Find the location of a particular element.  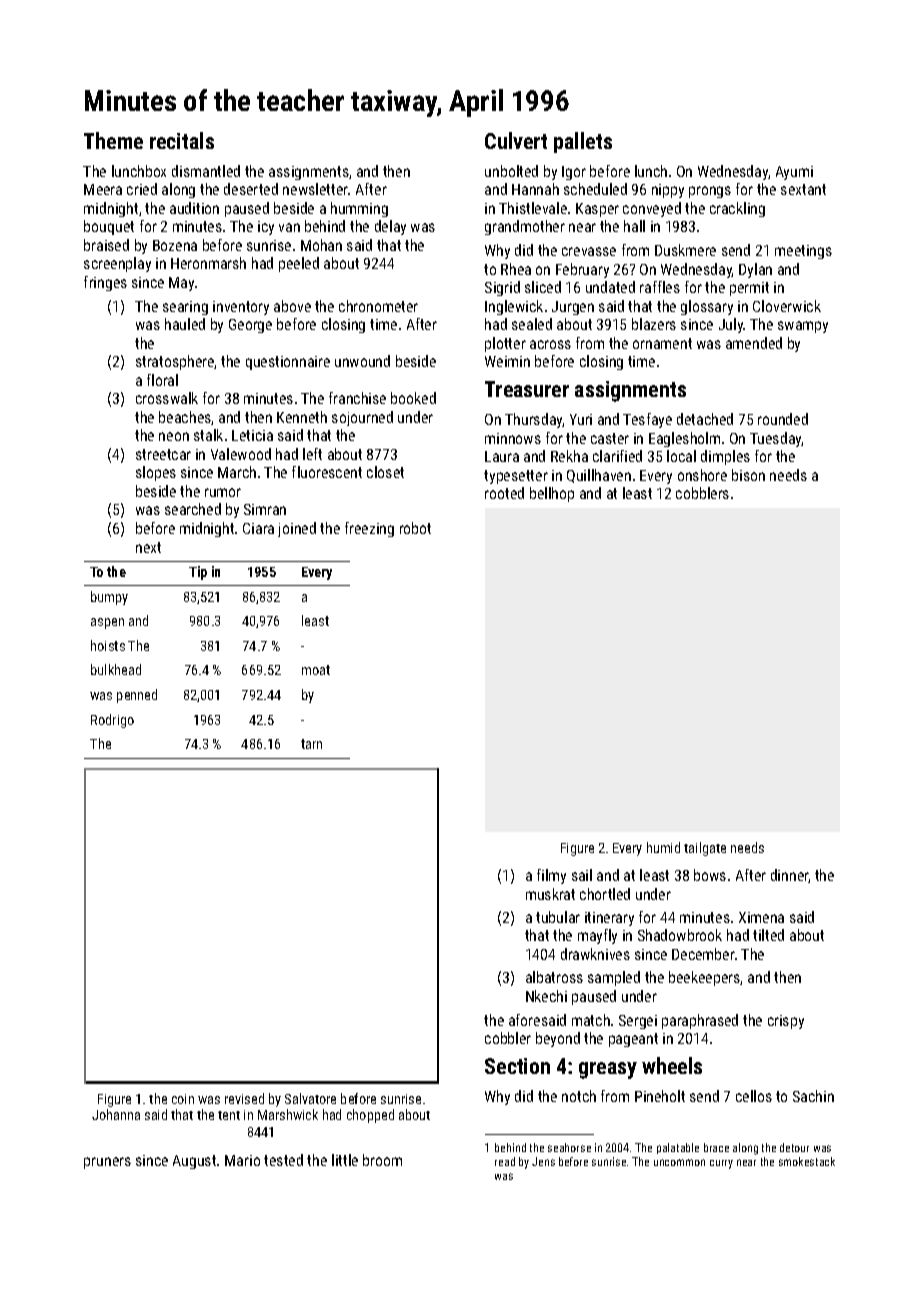

curry is located at coordinates (721, 1164).
